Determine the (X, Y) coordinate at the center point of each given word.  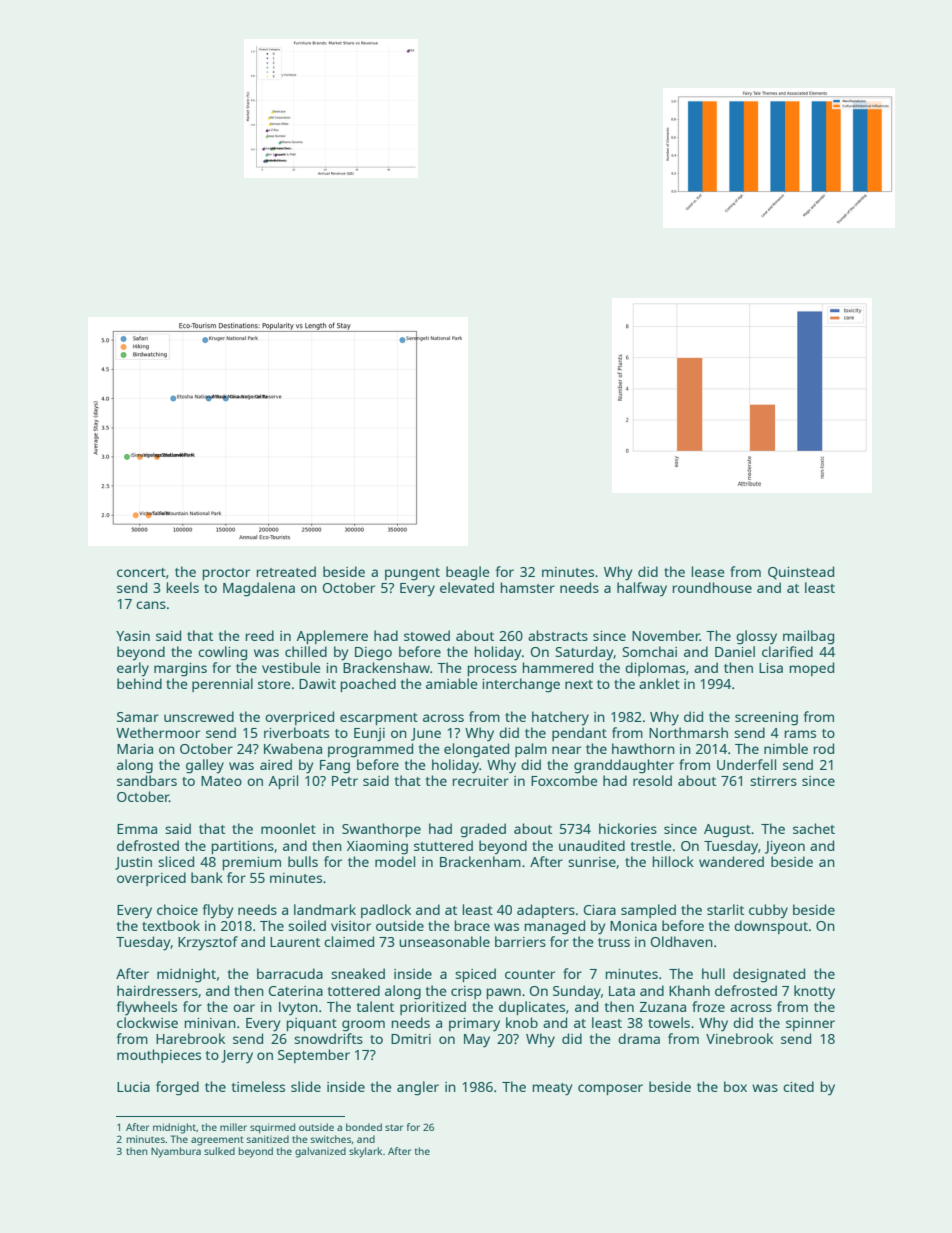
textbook (171, 925)
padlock (386, 911)
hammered (557, 667)
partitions (242, 847)
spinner (810, 1024)
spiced (475, 975)
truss (614, 942)
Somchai (650, 651)
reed (259, 635)
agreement (217, 1141)
